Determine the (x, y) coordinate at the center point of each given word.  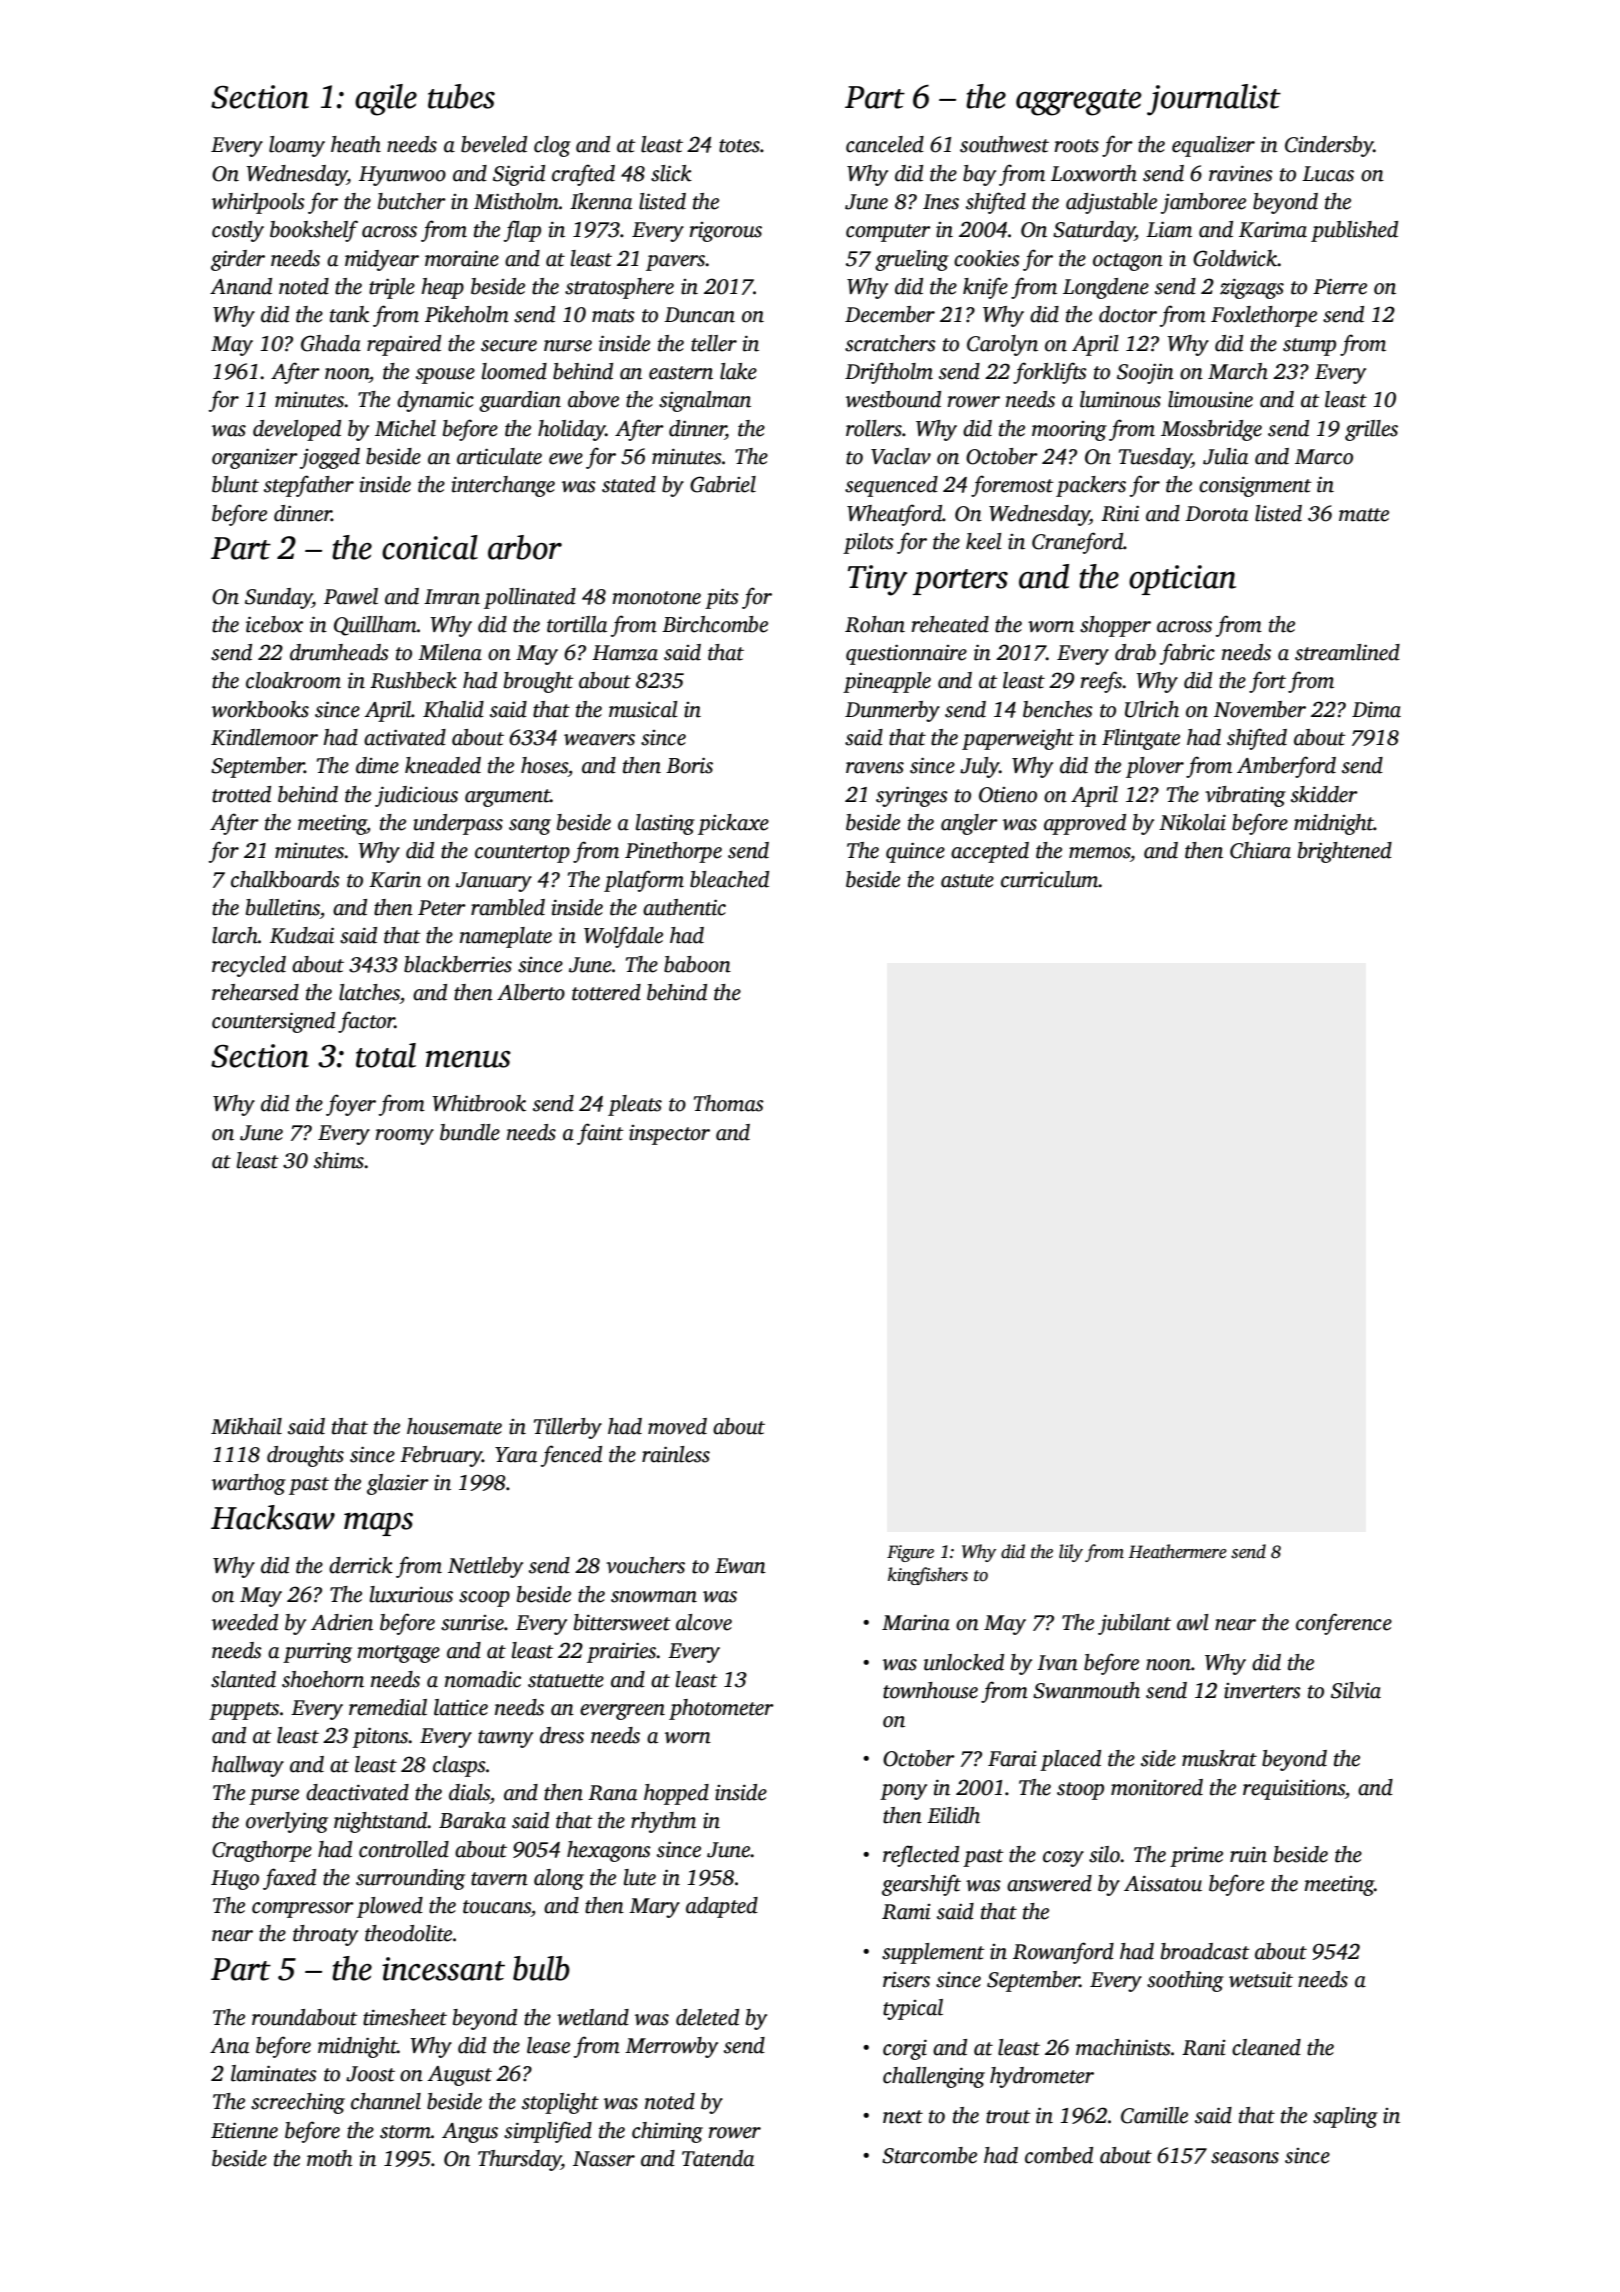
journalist (1214, 100)
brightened (1345, 852)
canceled (885, 144)
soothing (1185, 1981)
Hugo (235, 1880)
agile (386, 100)
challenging (934, 2077)
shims (339, 1160)
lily (1071, 1553)
